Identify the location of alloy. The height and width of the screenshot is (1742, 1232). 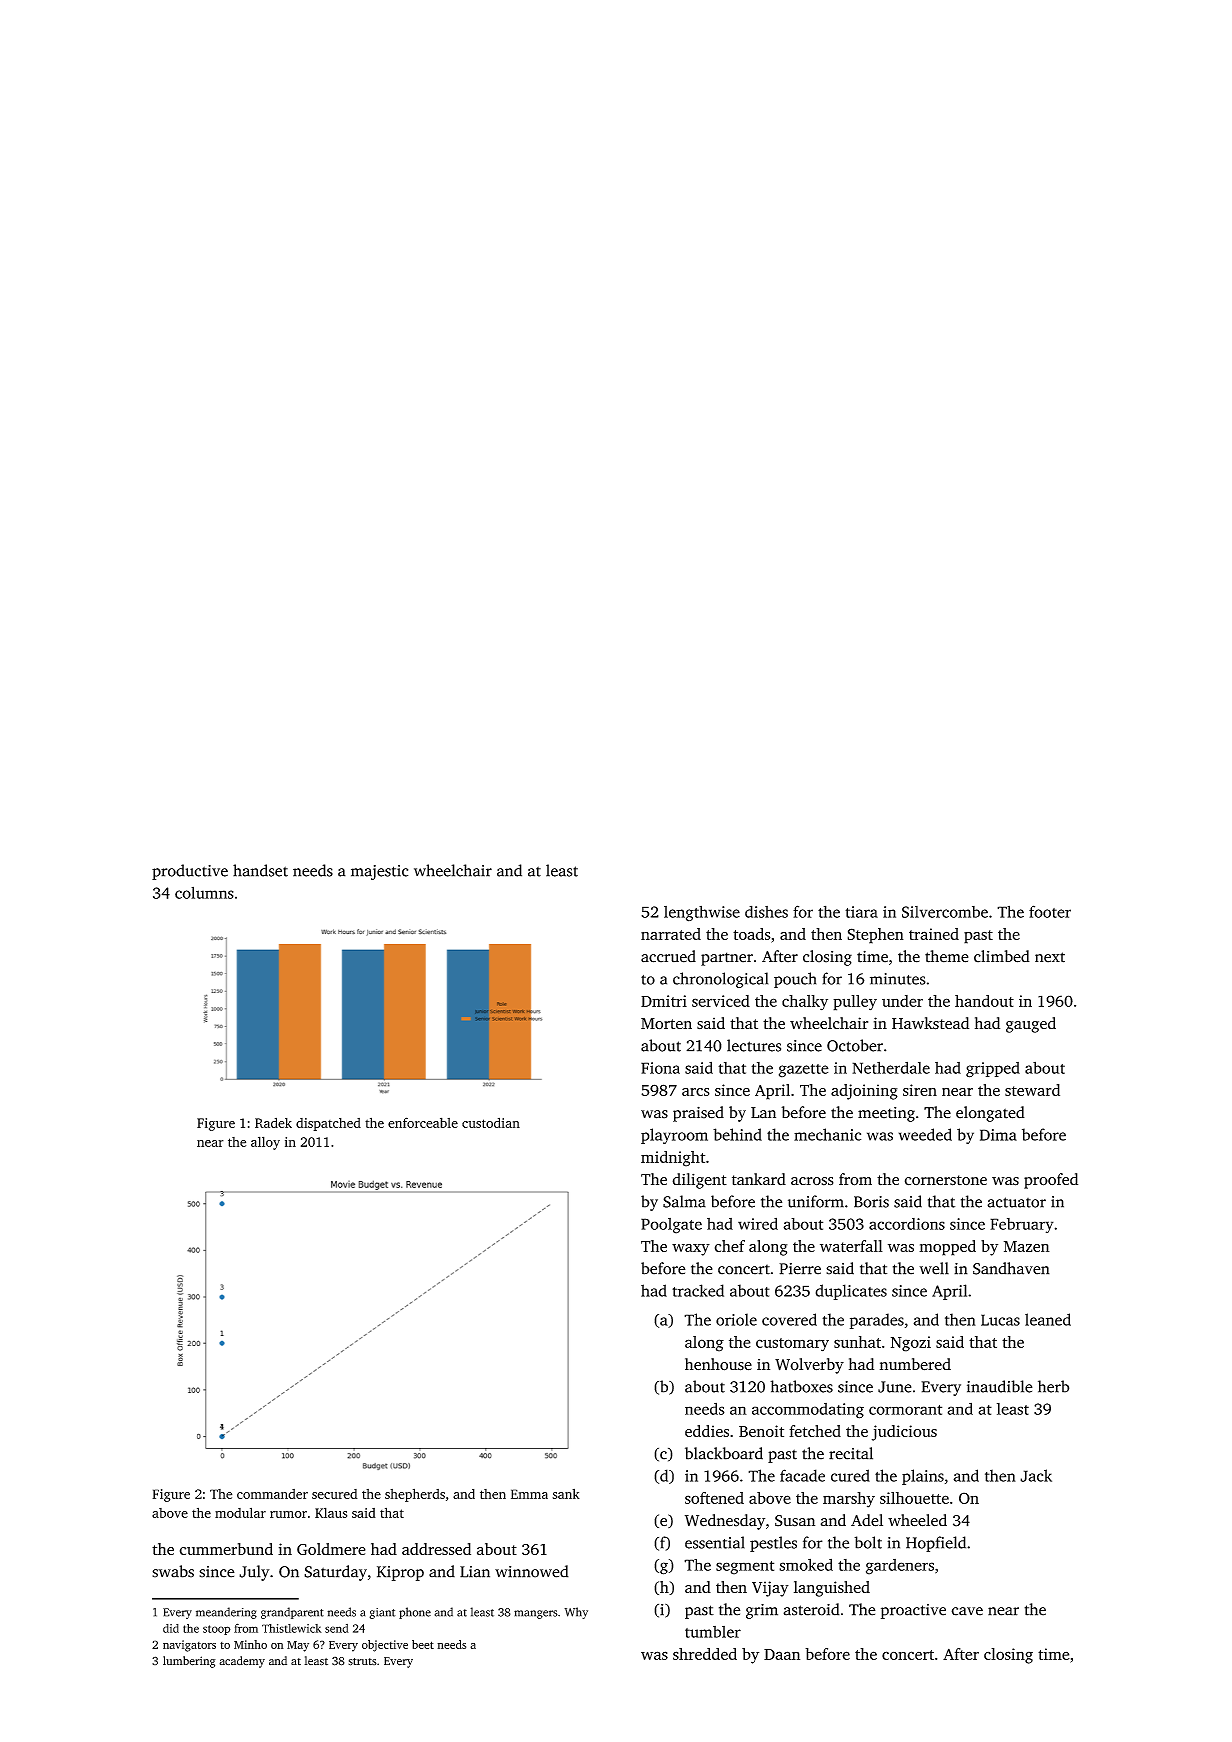
(265, 1143).
